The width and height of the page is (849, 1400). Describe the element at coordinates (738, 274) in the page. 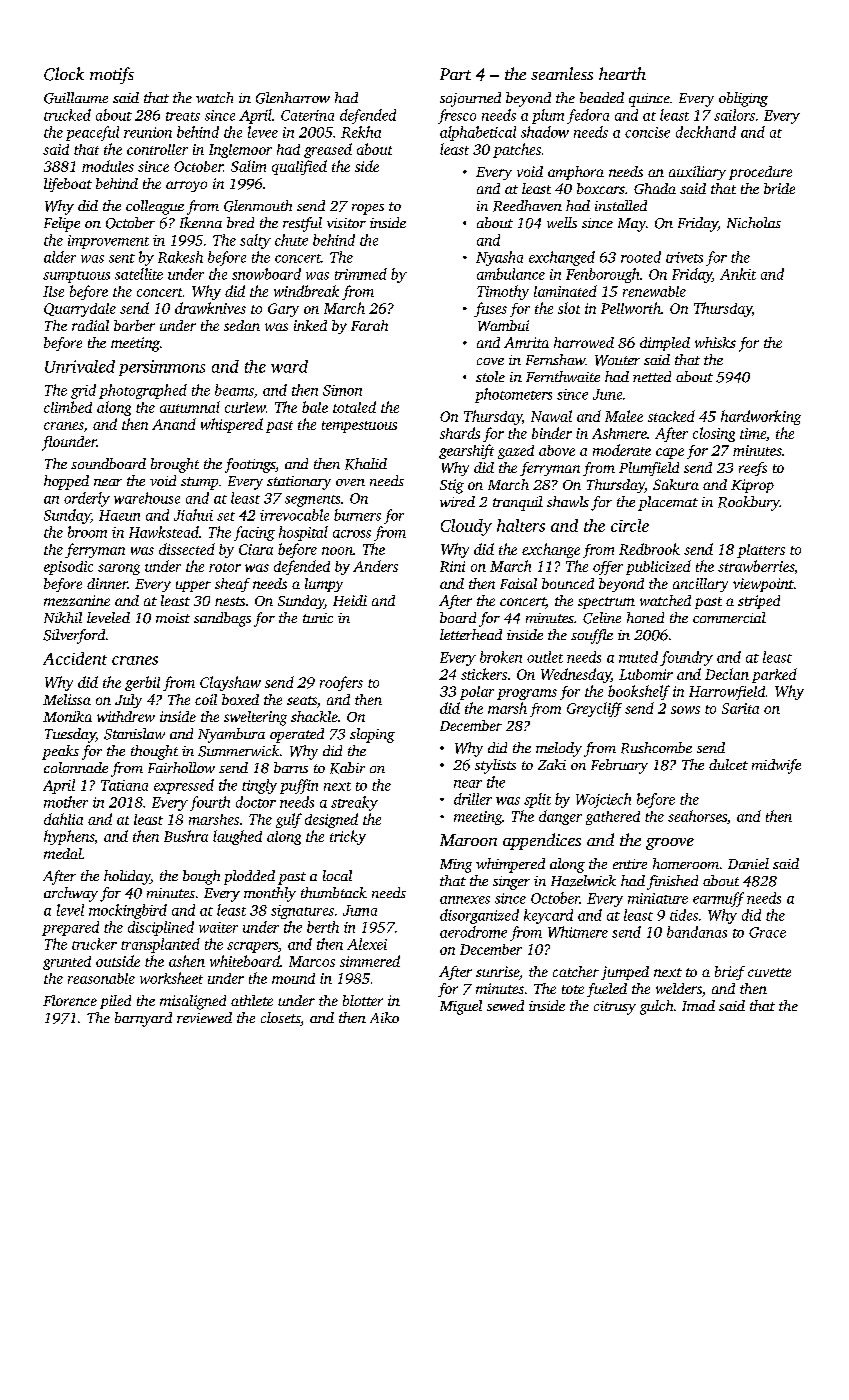

I see `Ankit` at that location.
